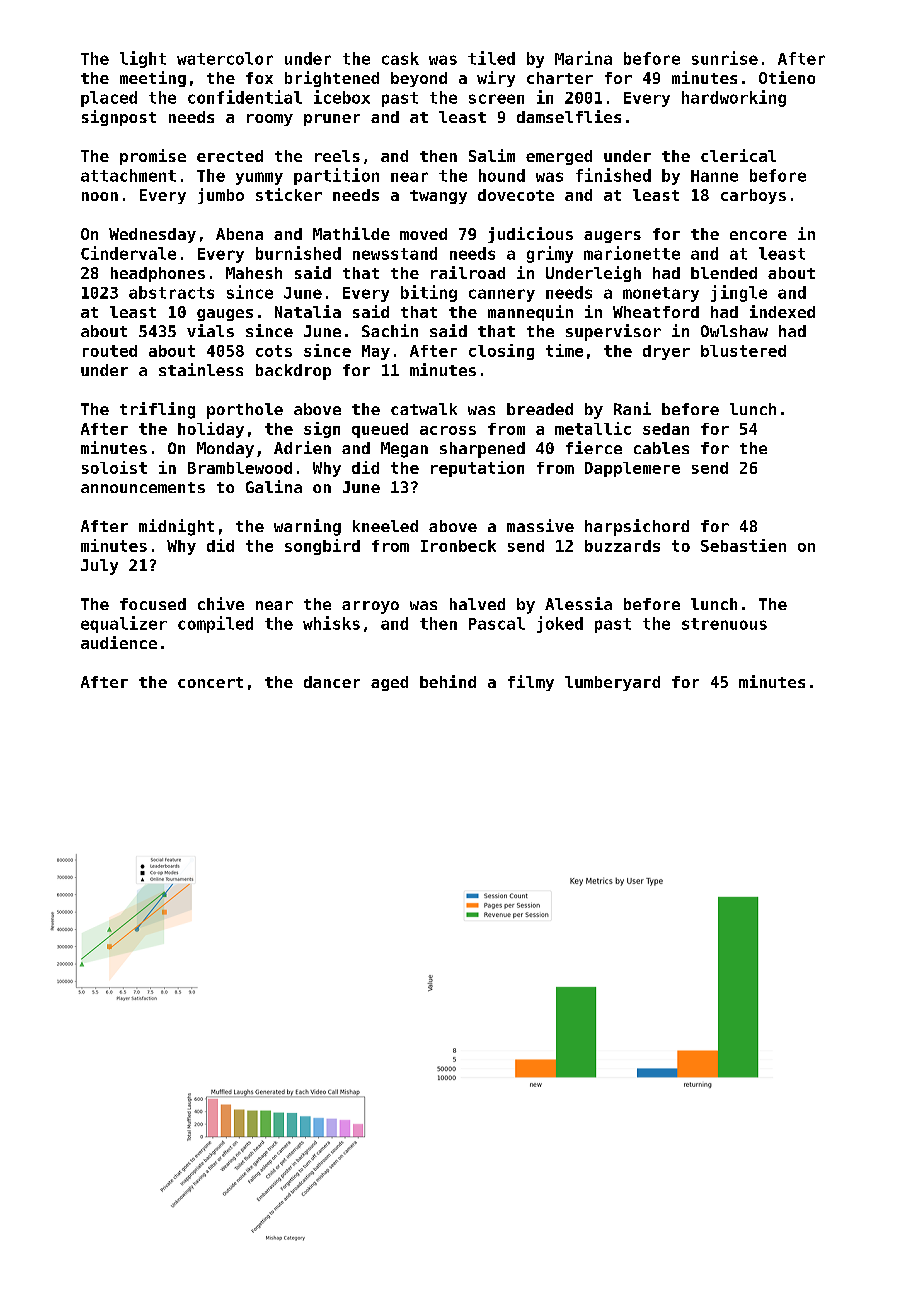  Describe the element at coordinates (564, 350) in the screenshot. I see `time` at that location.
